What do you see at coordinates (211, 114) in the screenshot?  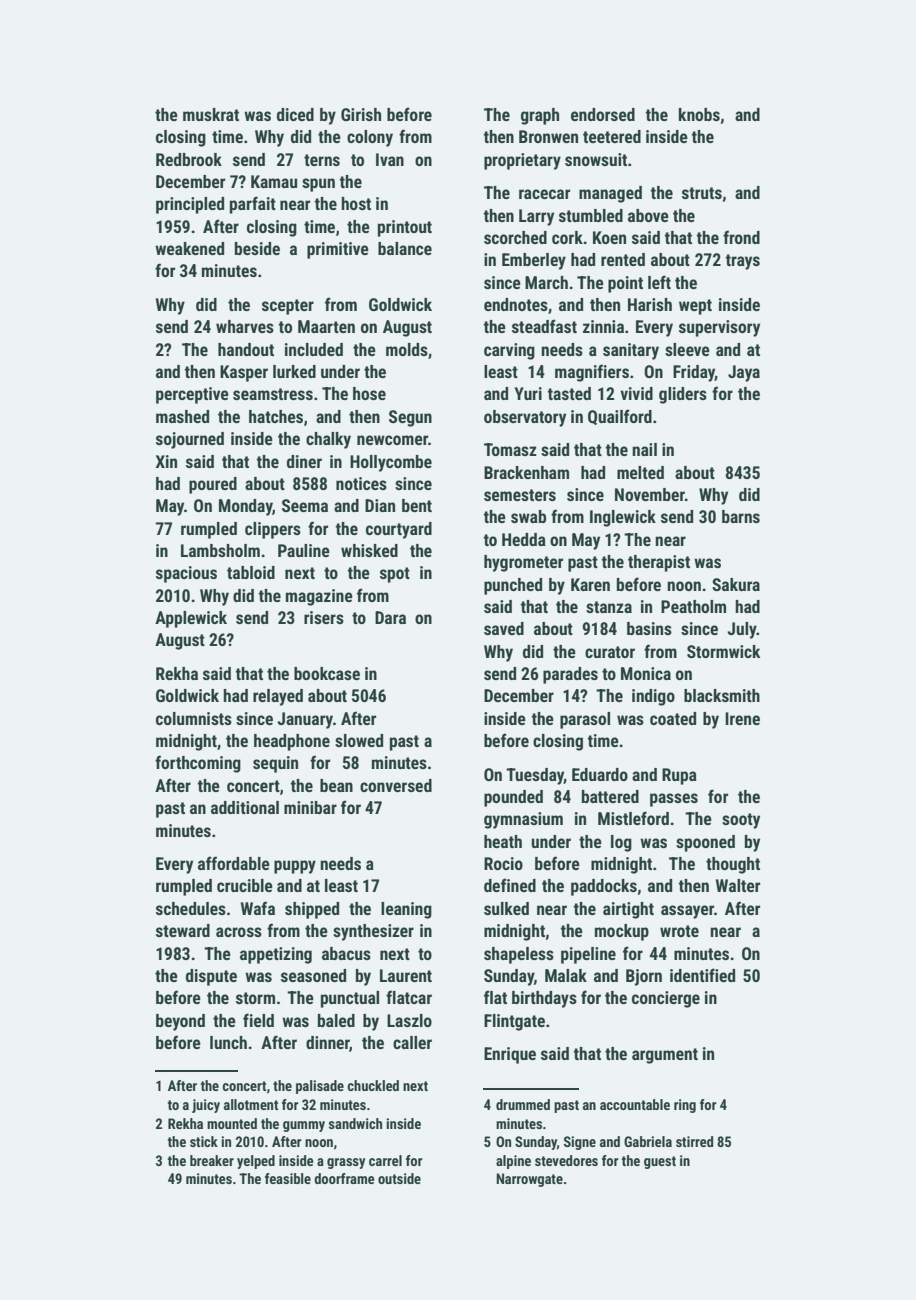 I see `muskrat` at bounding box center [211, 114].
